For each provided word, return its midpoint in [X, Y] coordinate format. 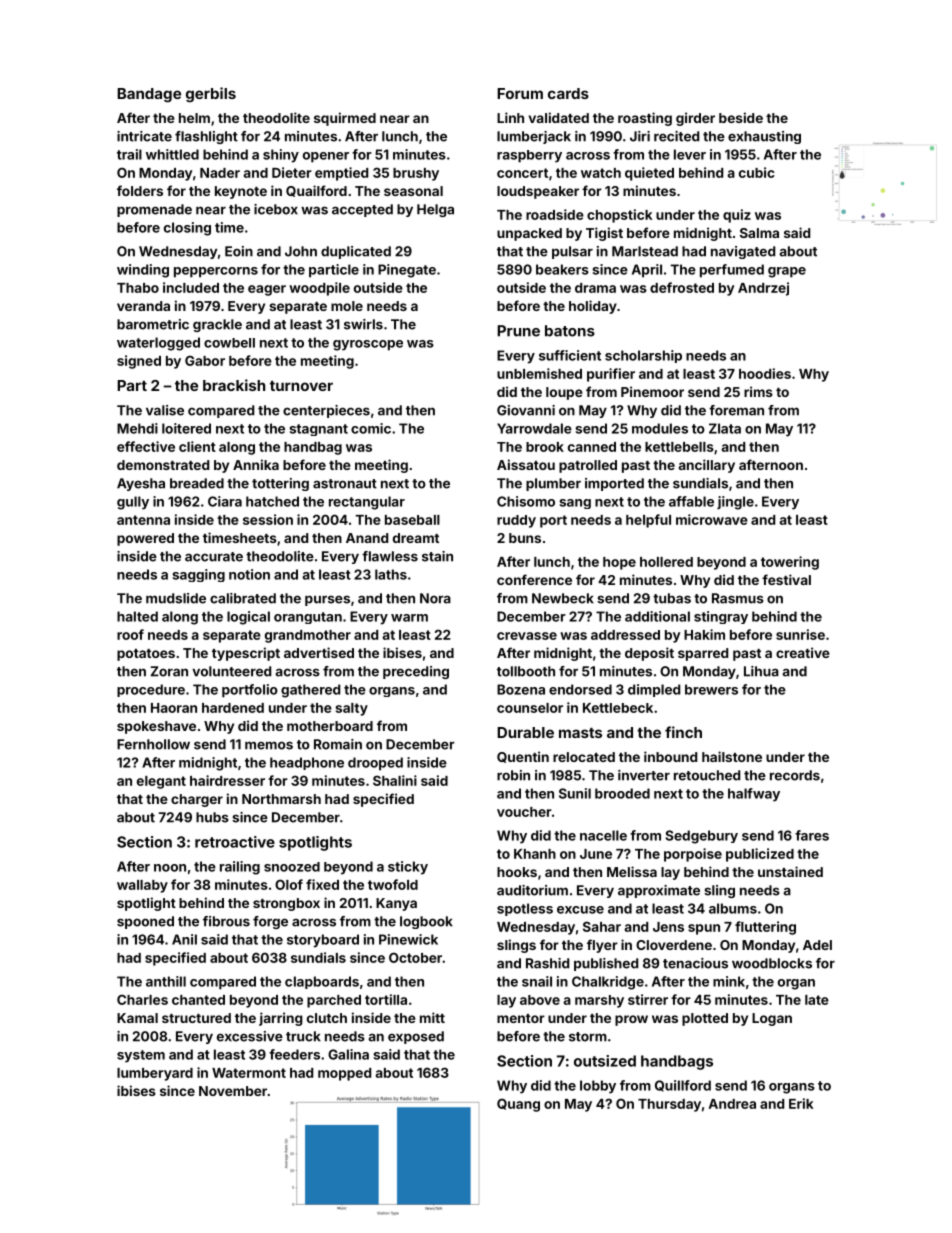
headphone [307, 763]
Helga [435, 210]
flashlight [206, 137]
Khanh [535, 854]
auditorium [532, 890]
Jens [668, 927]
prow [631, 1020]
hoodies [765, 373]
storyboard [323, 941]
